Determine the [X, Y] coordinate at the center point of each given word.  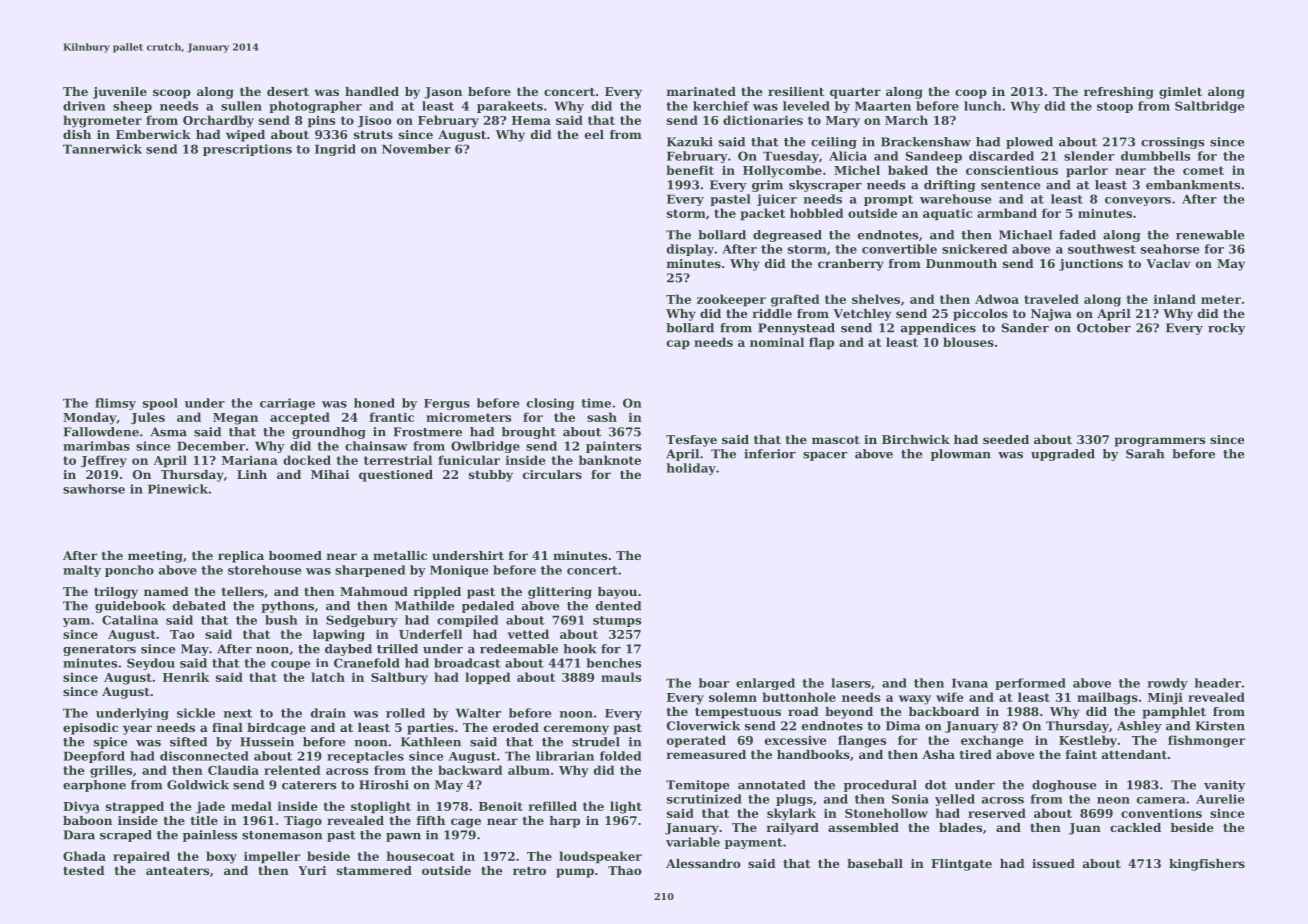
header [1218, 683]
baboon [87, 820]
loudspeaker [600, 857]
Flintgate [961, 865]
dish [77, 134]
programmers [1160, 442]
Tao [182, 634]
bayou [617, 593]
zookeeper [731, 300]
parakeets [510, 107]
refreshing [1119, 93]
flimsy [115, 404]
